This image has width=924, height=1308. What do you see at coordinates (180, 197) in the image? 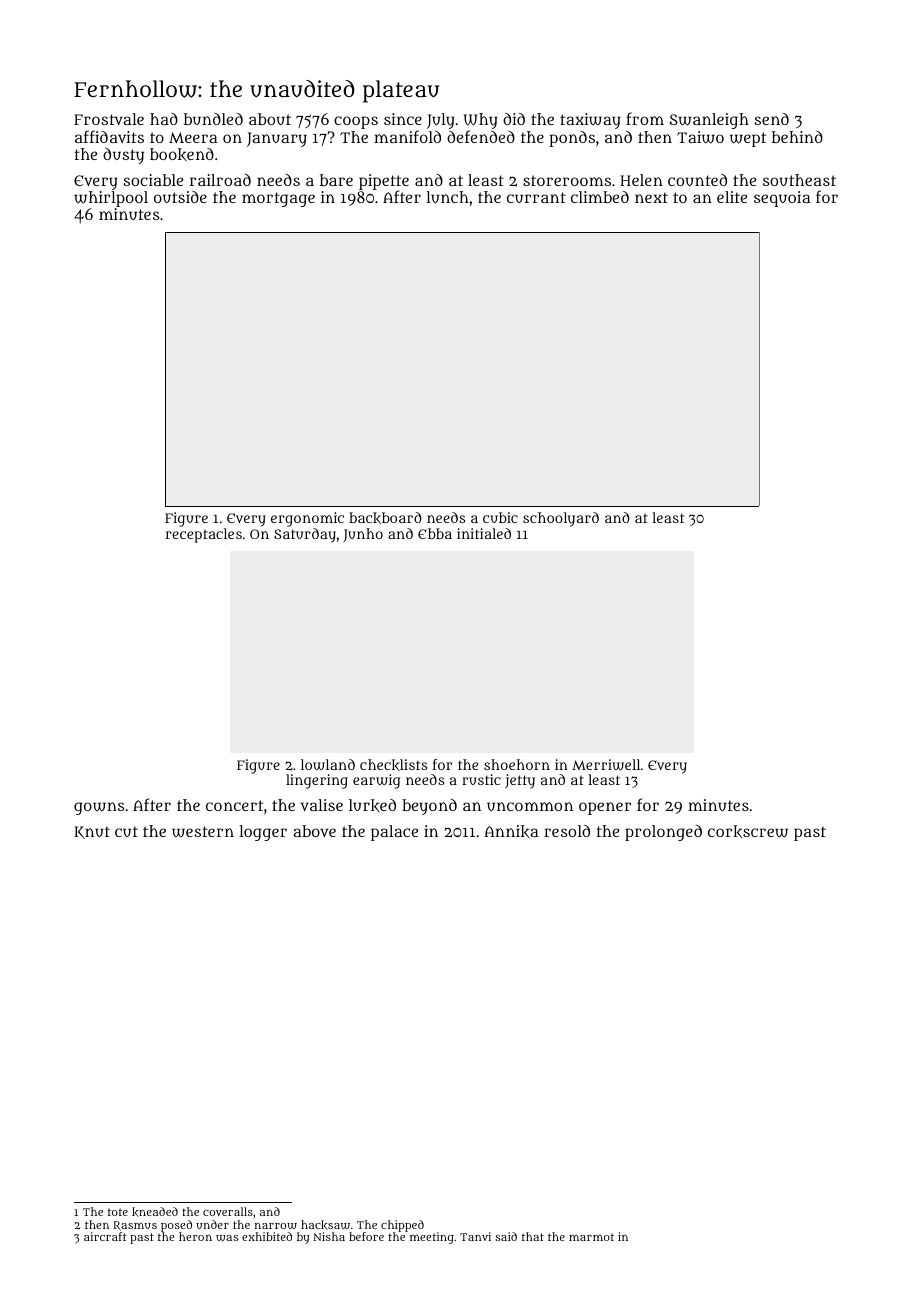
I see `outside` at bounding box center [180, 197].
